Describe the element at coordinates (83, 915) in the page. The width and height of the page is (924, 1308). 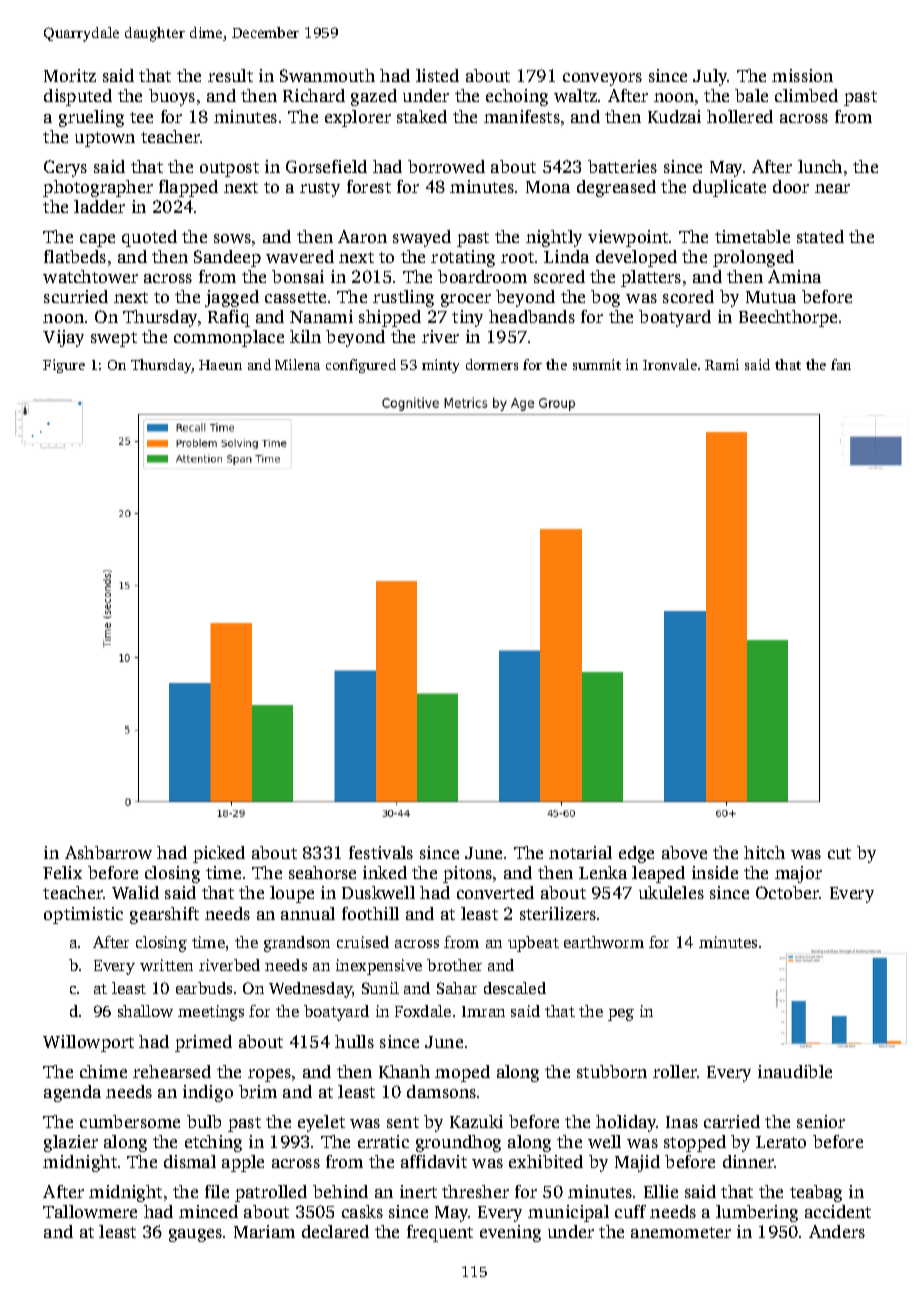
I see `optimistic` at that location.
